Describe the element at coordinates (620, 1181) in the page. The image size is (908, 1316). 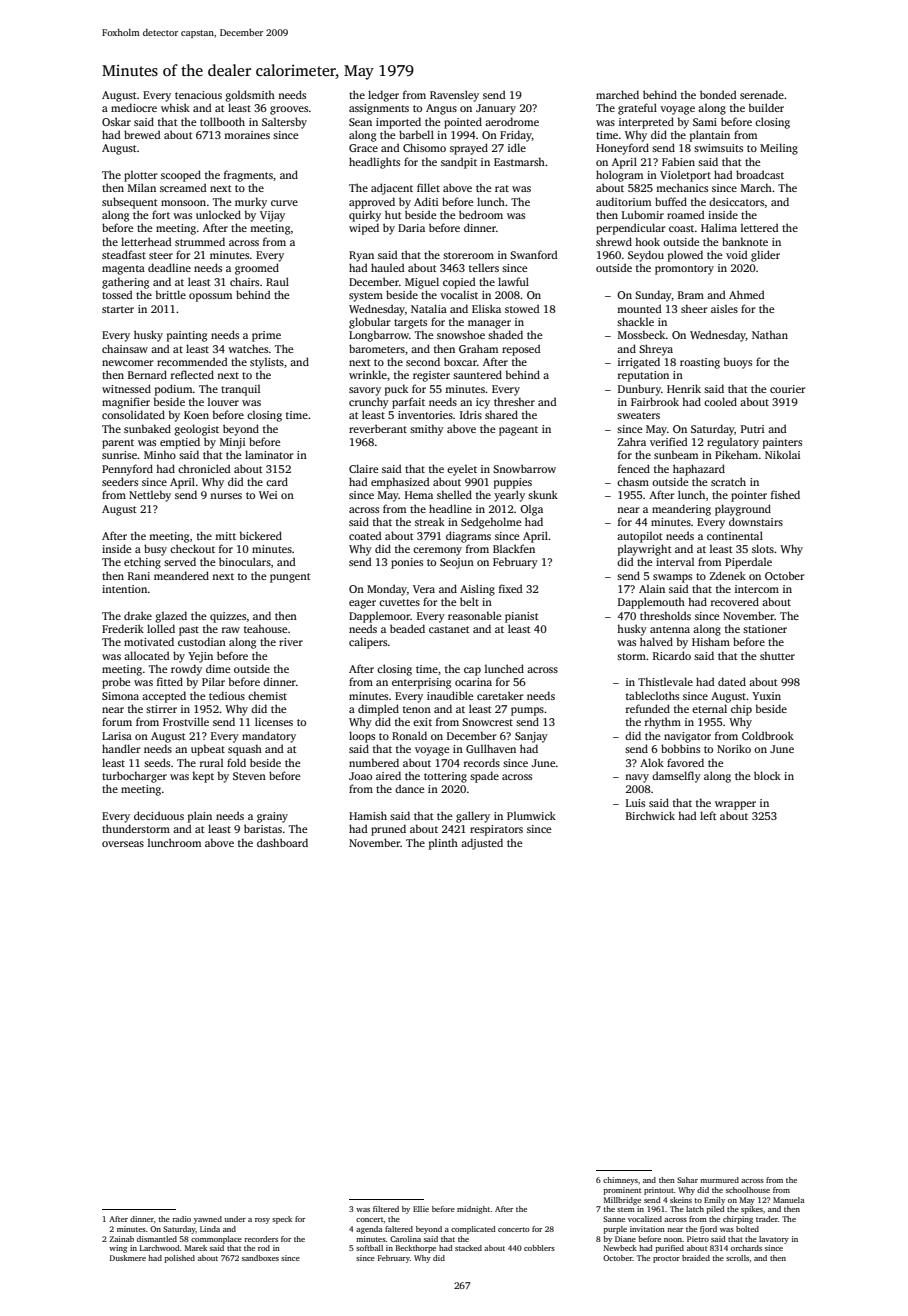
I see `chimneys` at that location.
